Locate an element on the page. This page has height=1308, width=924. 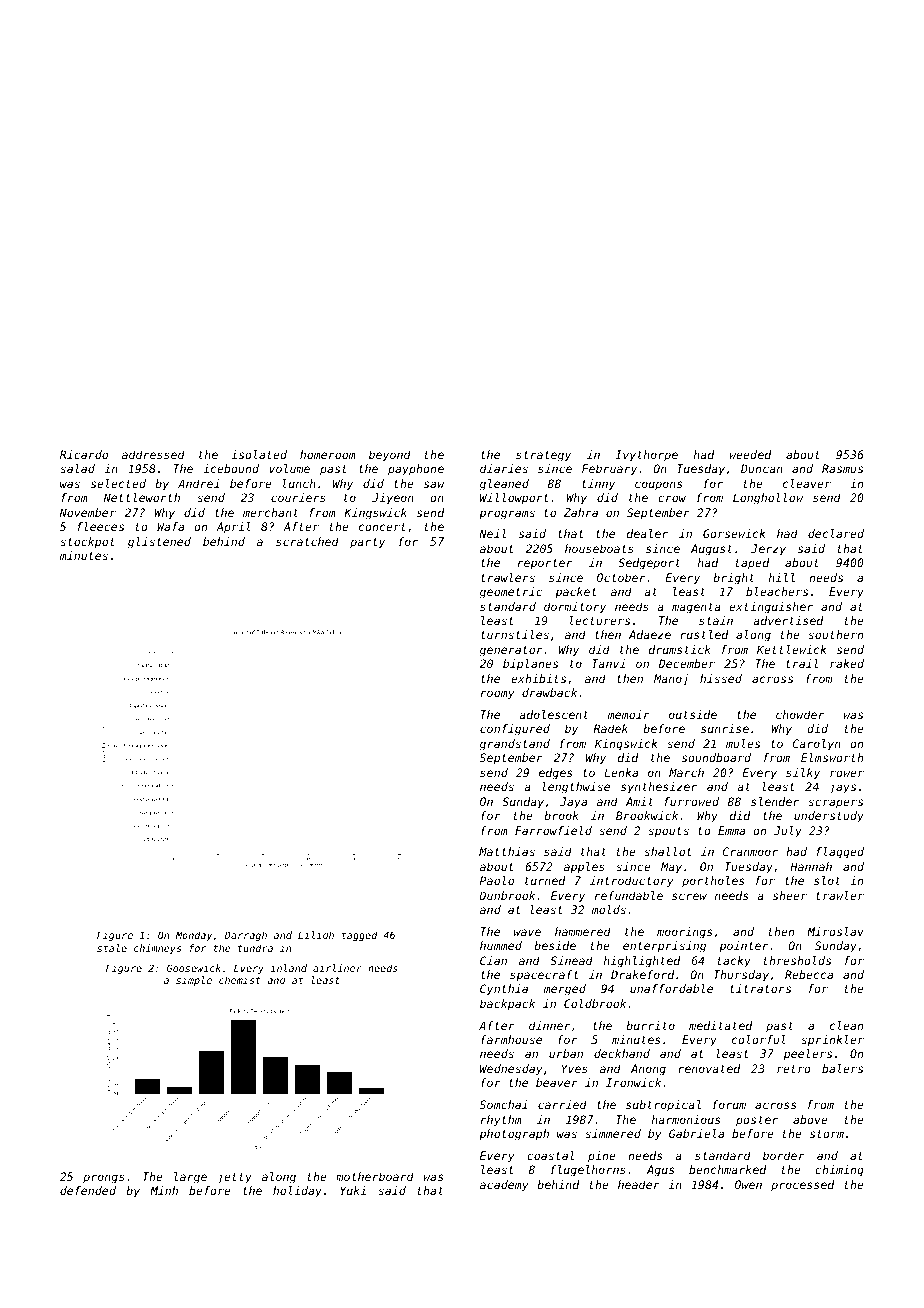
party is located at coordinates (367, 543).
